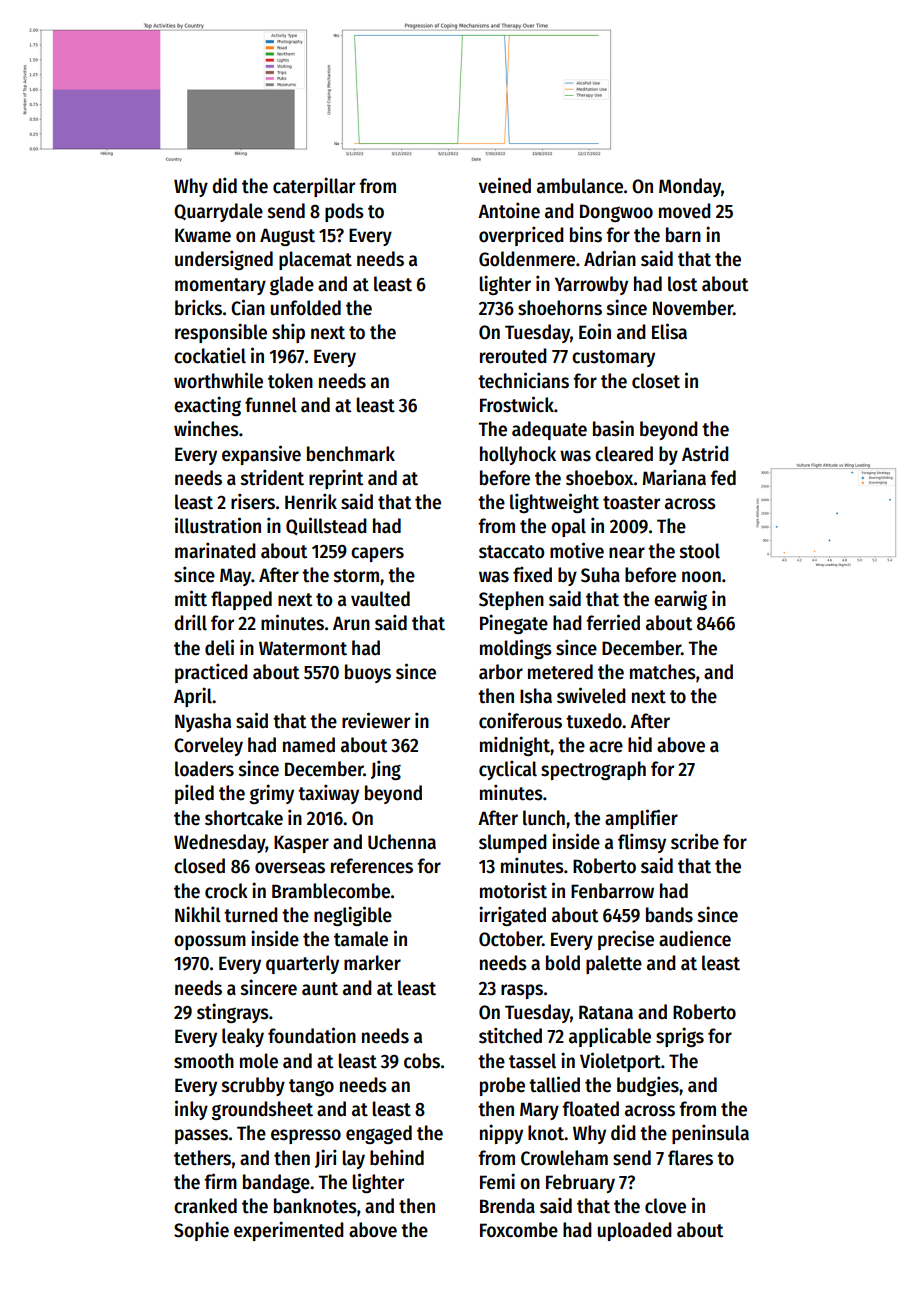 The width and height of the screenshot is (924, 1311). I want to click on tamale, so click(361, 939).
